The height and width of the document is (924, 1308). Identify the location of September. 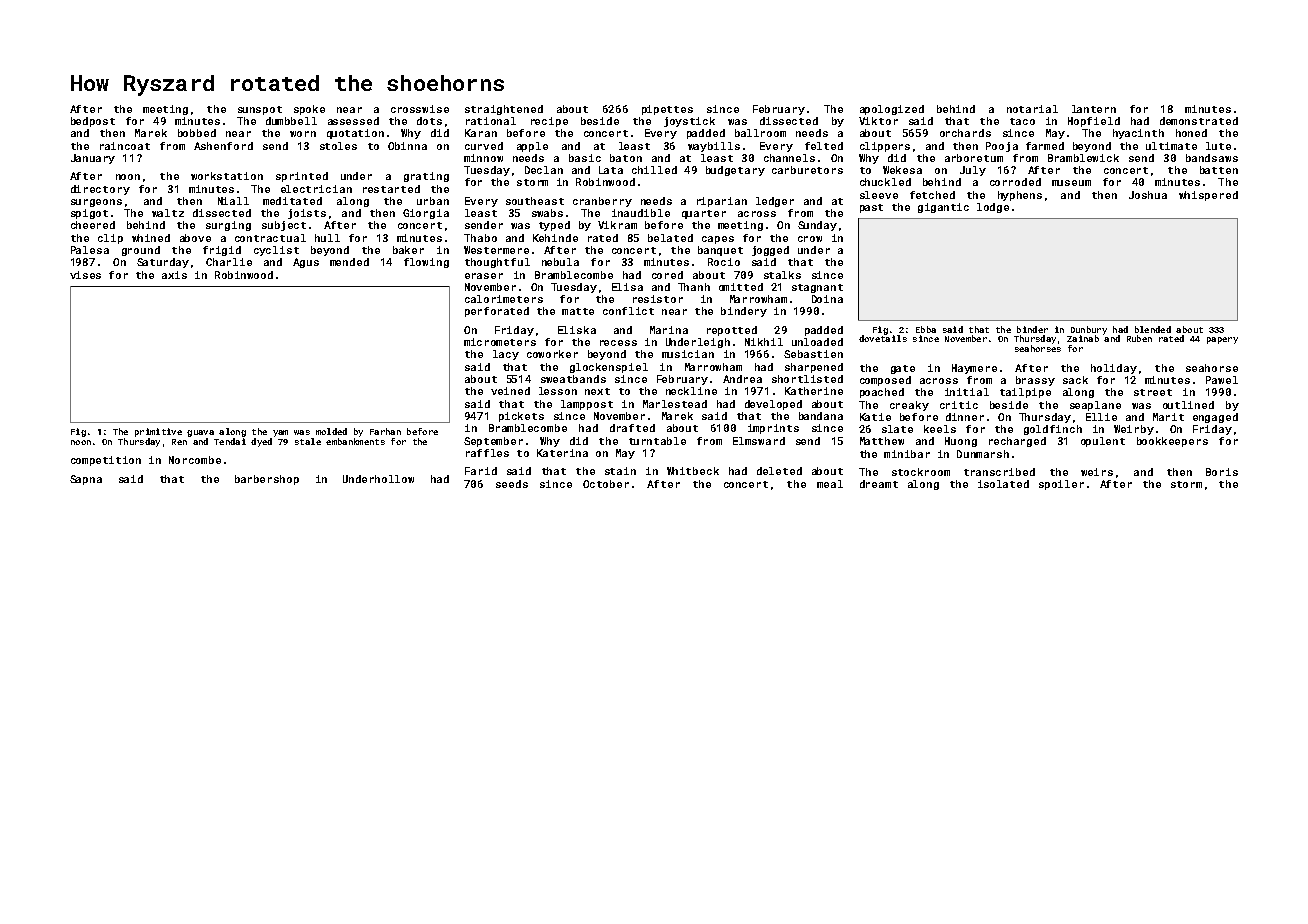
(493, 442).
